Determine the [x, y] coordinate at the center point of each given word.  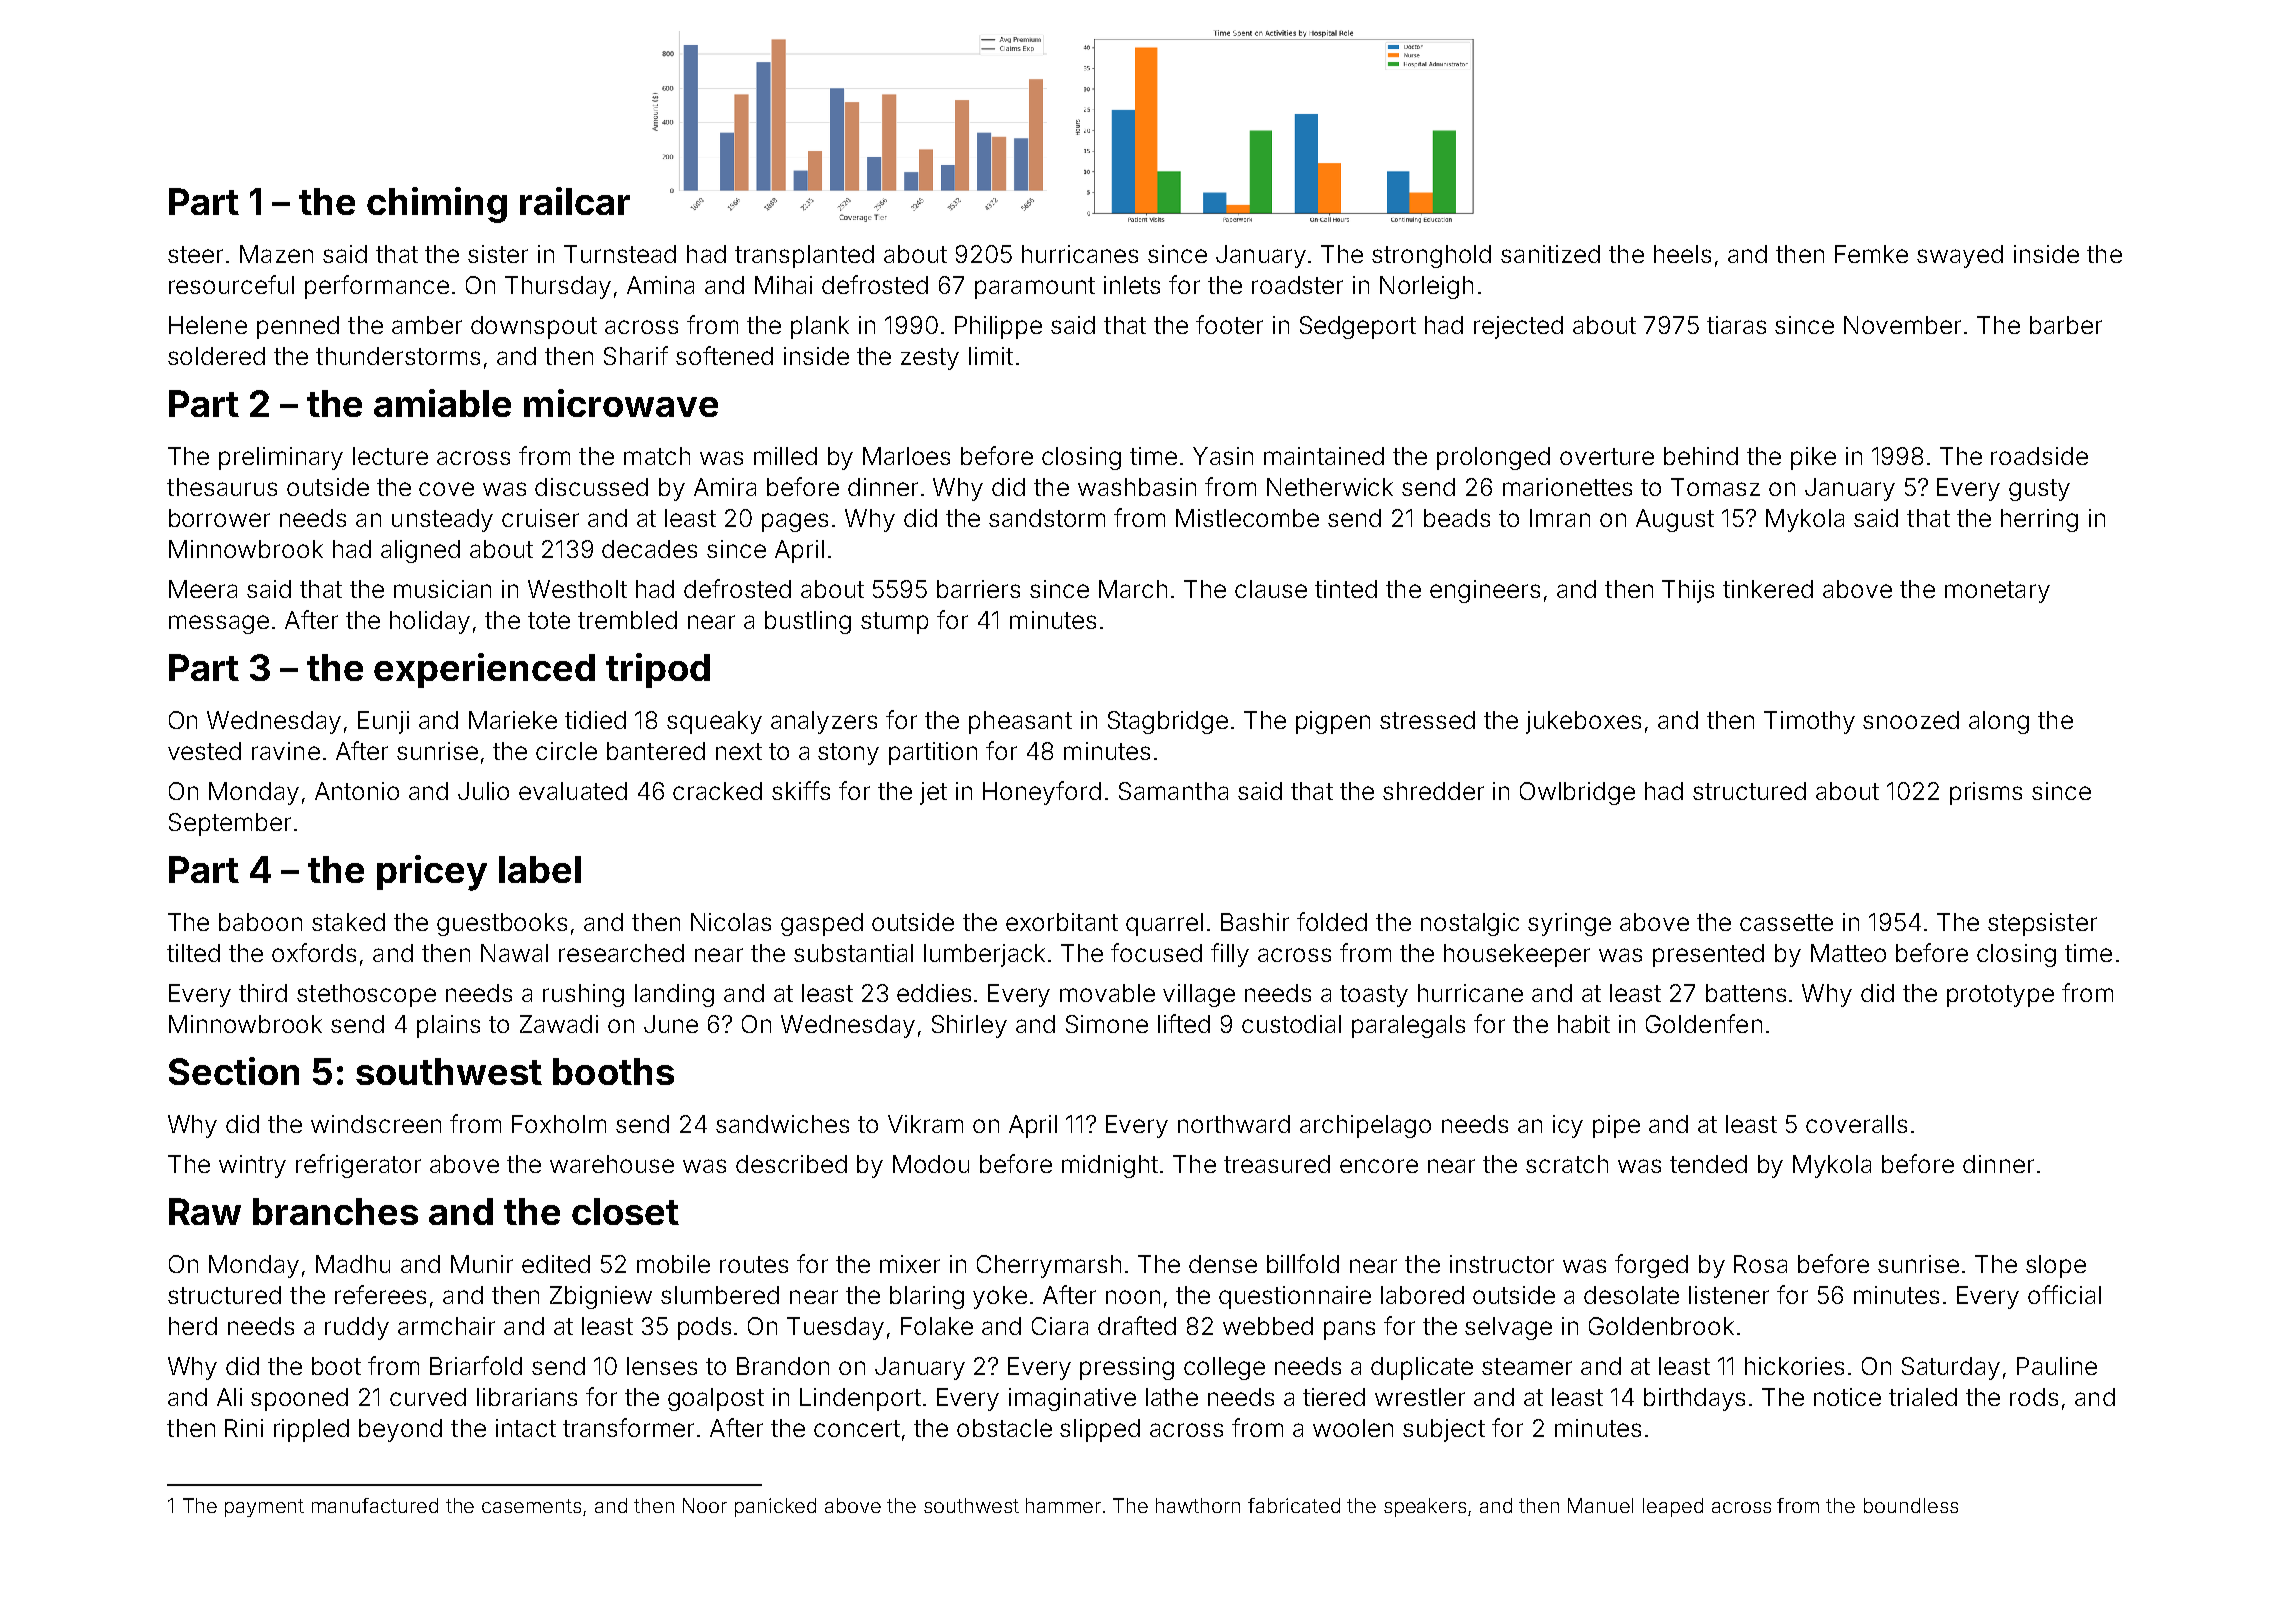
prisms [1986, 793]
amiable [442, 403]
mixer [910, 1264]
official [2064, 1294]
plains [448, 1026]
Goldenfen [1704, 1023]
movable [1107, 993]
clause [1271, 589]
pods [704, 1328]
